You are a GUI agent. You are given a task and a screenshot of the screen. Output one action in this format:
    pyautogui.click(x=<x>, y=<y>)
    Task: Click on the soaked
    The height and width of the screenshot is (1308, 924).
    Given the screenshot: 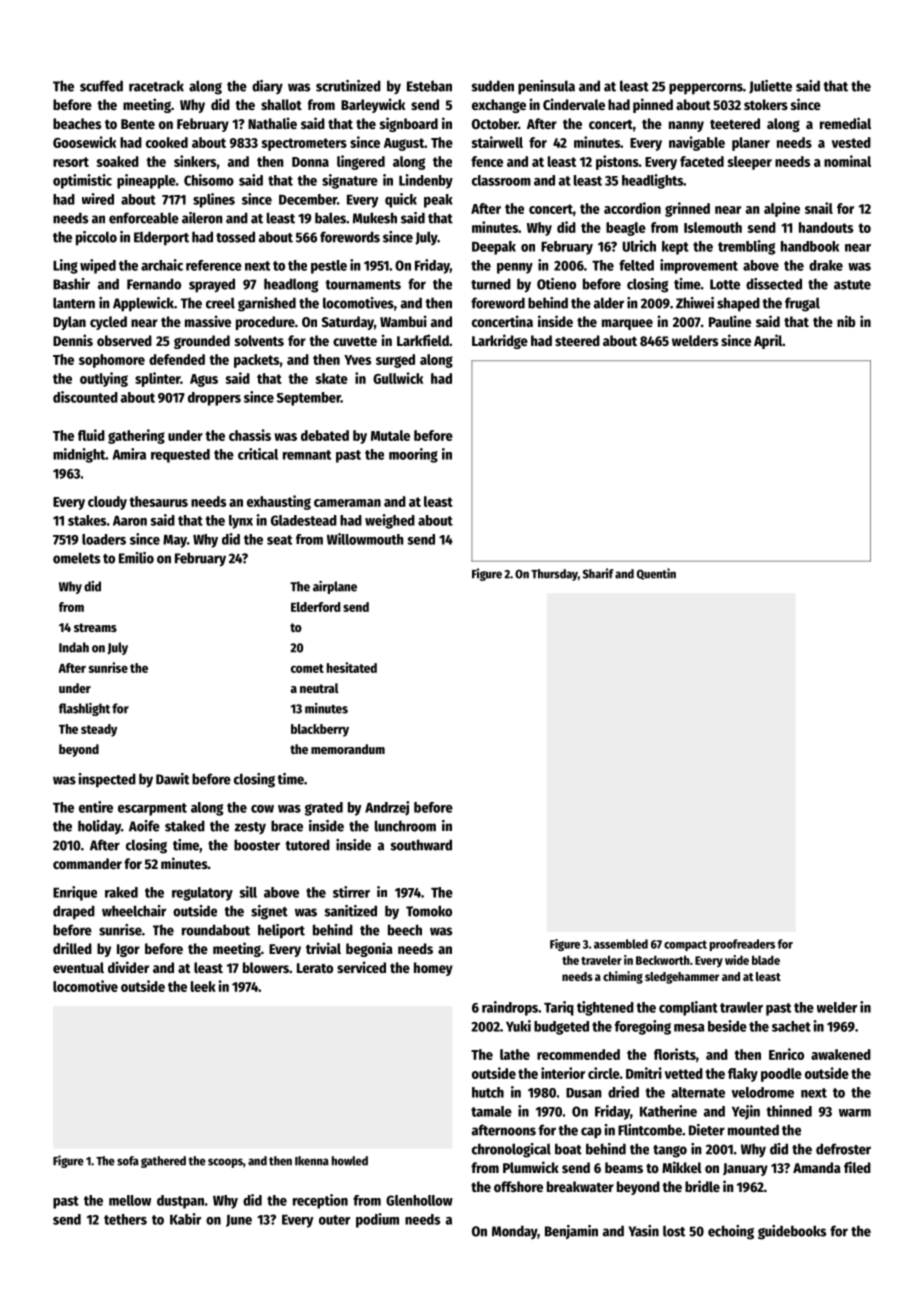 What is the action you would take?
    pyautogui.click(x=118, y=161)
